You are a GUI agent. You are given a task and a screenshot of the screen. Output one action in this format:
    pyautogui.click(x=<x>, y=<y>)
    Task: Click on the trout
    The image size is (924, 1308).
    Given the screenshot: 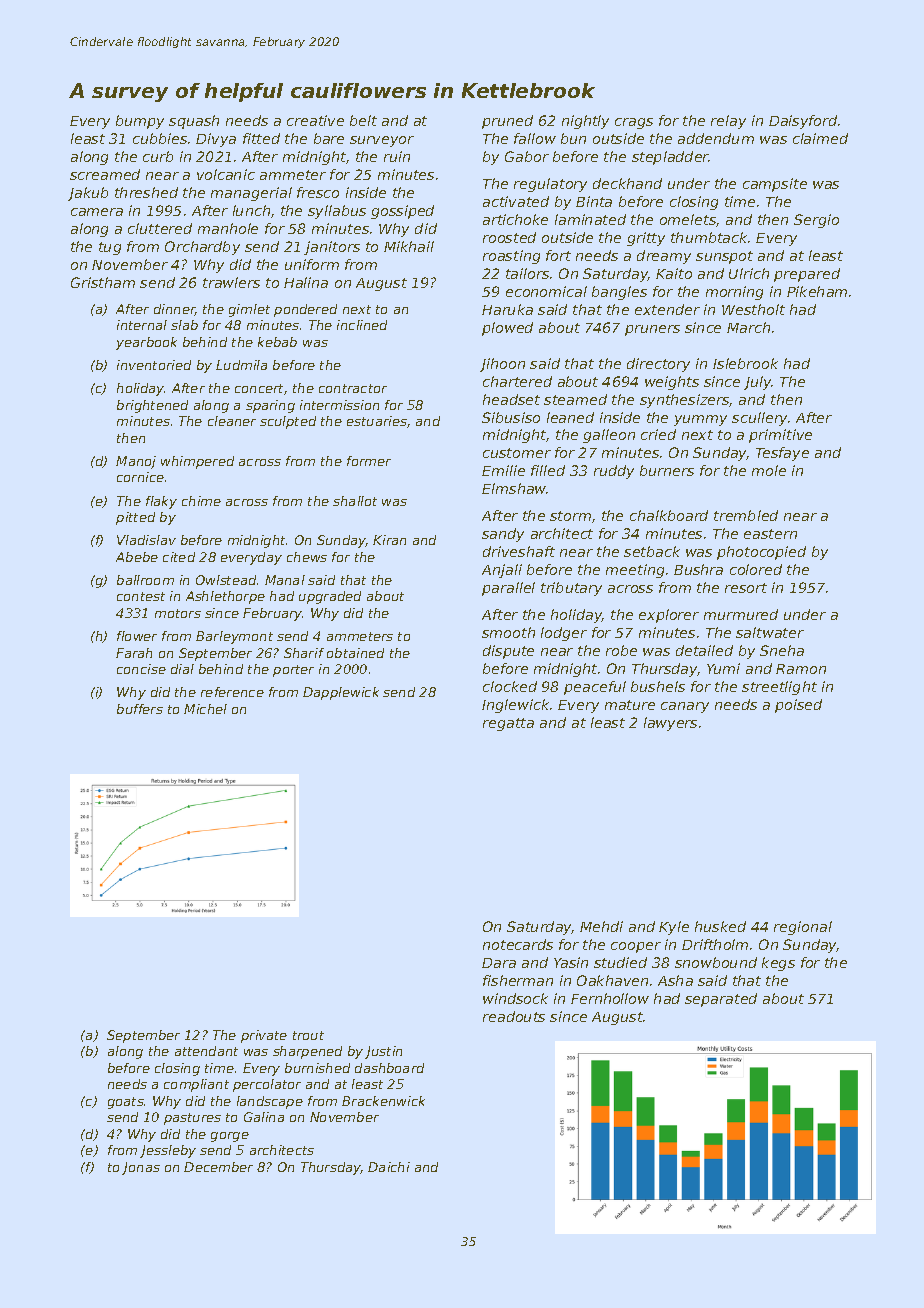 What is the action you would take?
    pyautogui.click(x=308, y=1035)
